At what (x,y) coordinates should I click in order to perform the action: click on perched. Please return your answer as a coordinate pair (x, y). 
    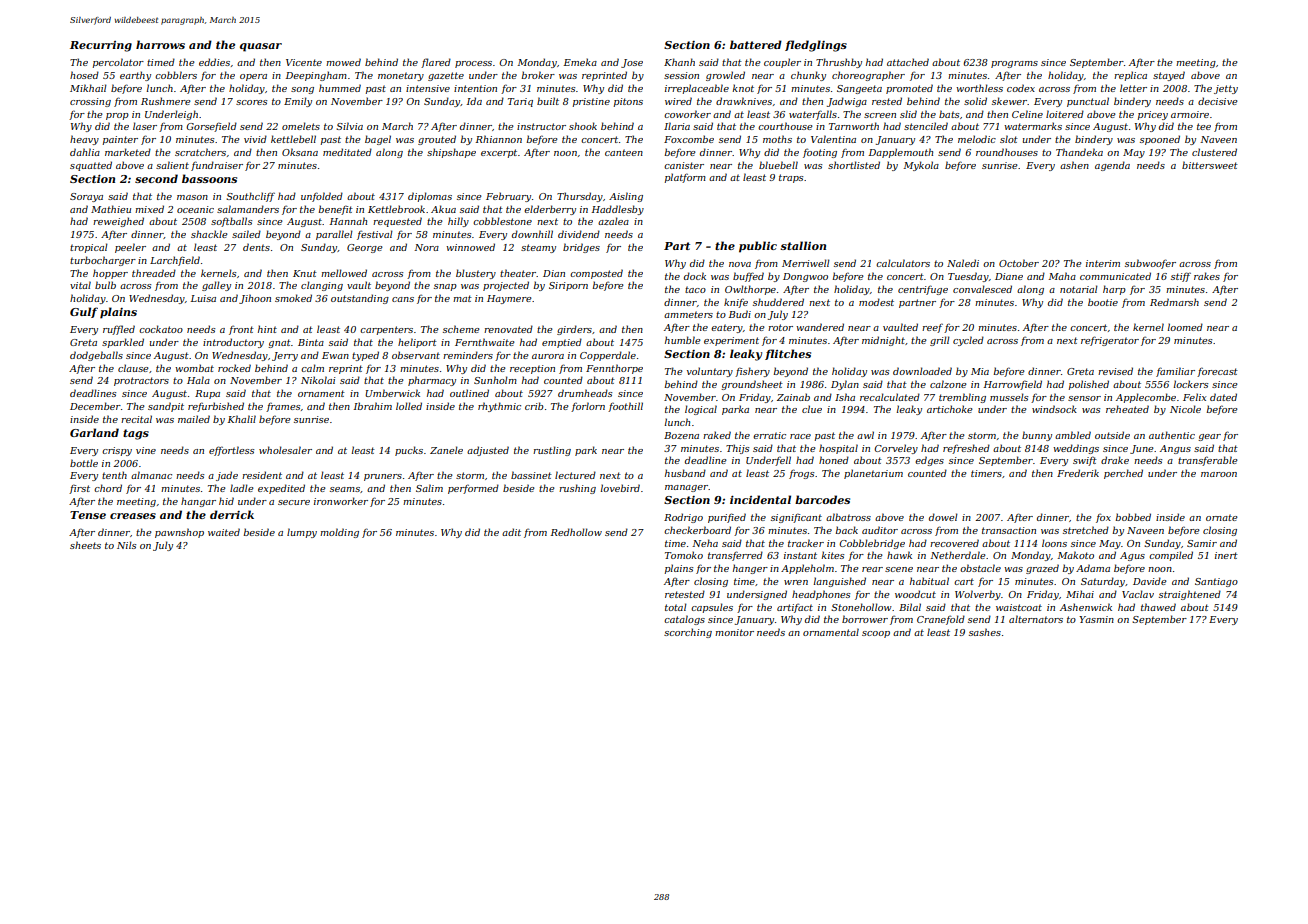
    Looking at the image, I should click on (1123, 474).
